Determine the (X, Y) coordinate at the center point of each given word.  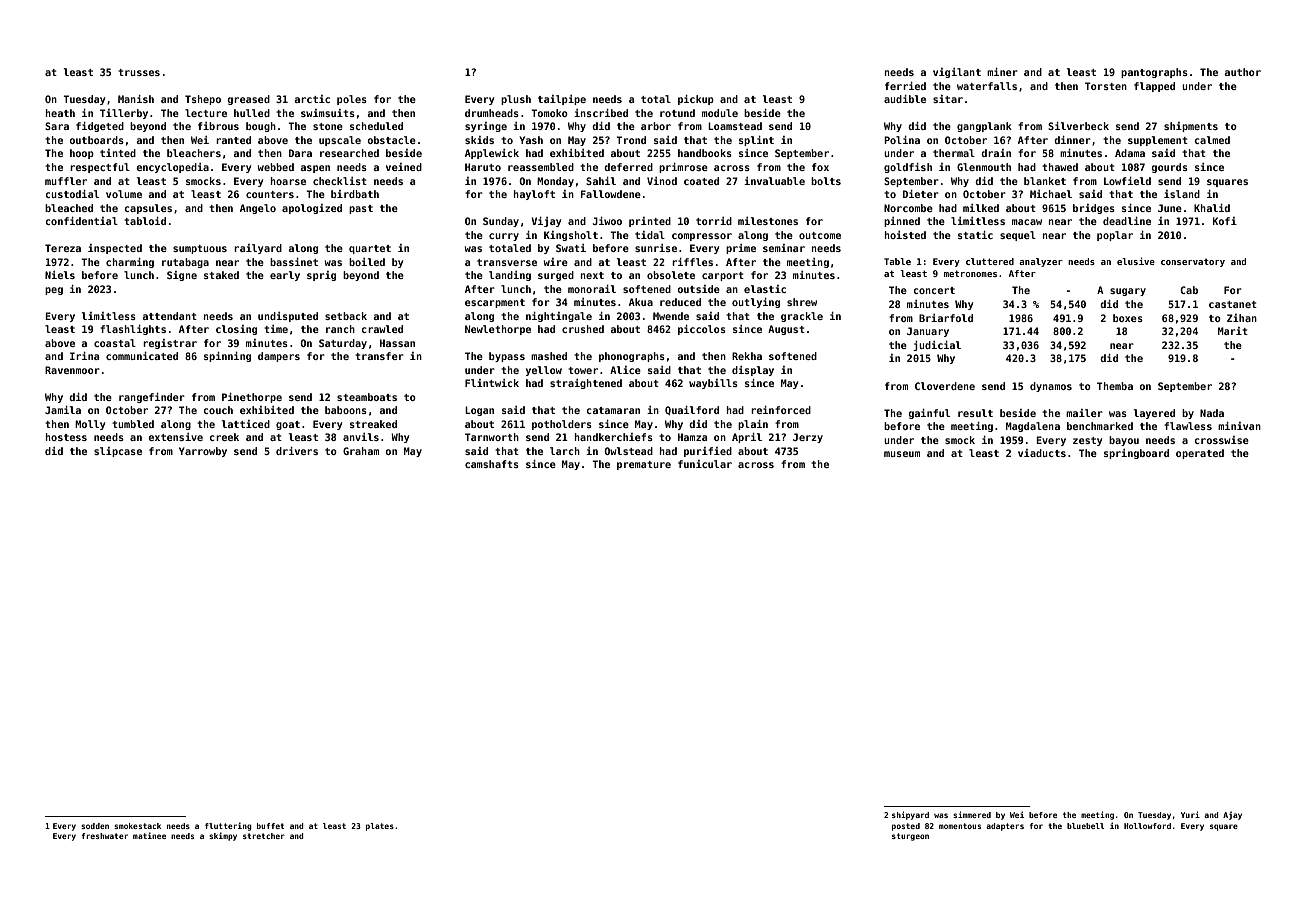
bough (261, 127)
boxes (1128, 318)
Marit (1233, 331)
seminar (784, 248)
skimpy (223, 836)
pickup (696, 100)
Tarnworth (492, 437)
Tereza (63, 248)
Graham (361, 451)
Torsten (1106, 86)
